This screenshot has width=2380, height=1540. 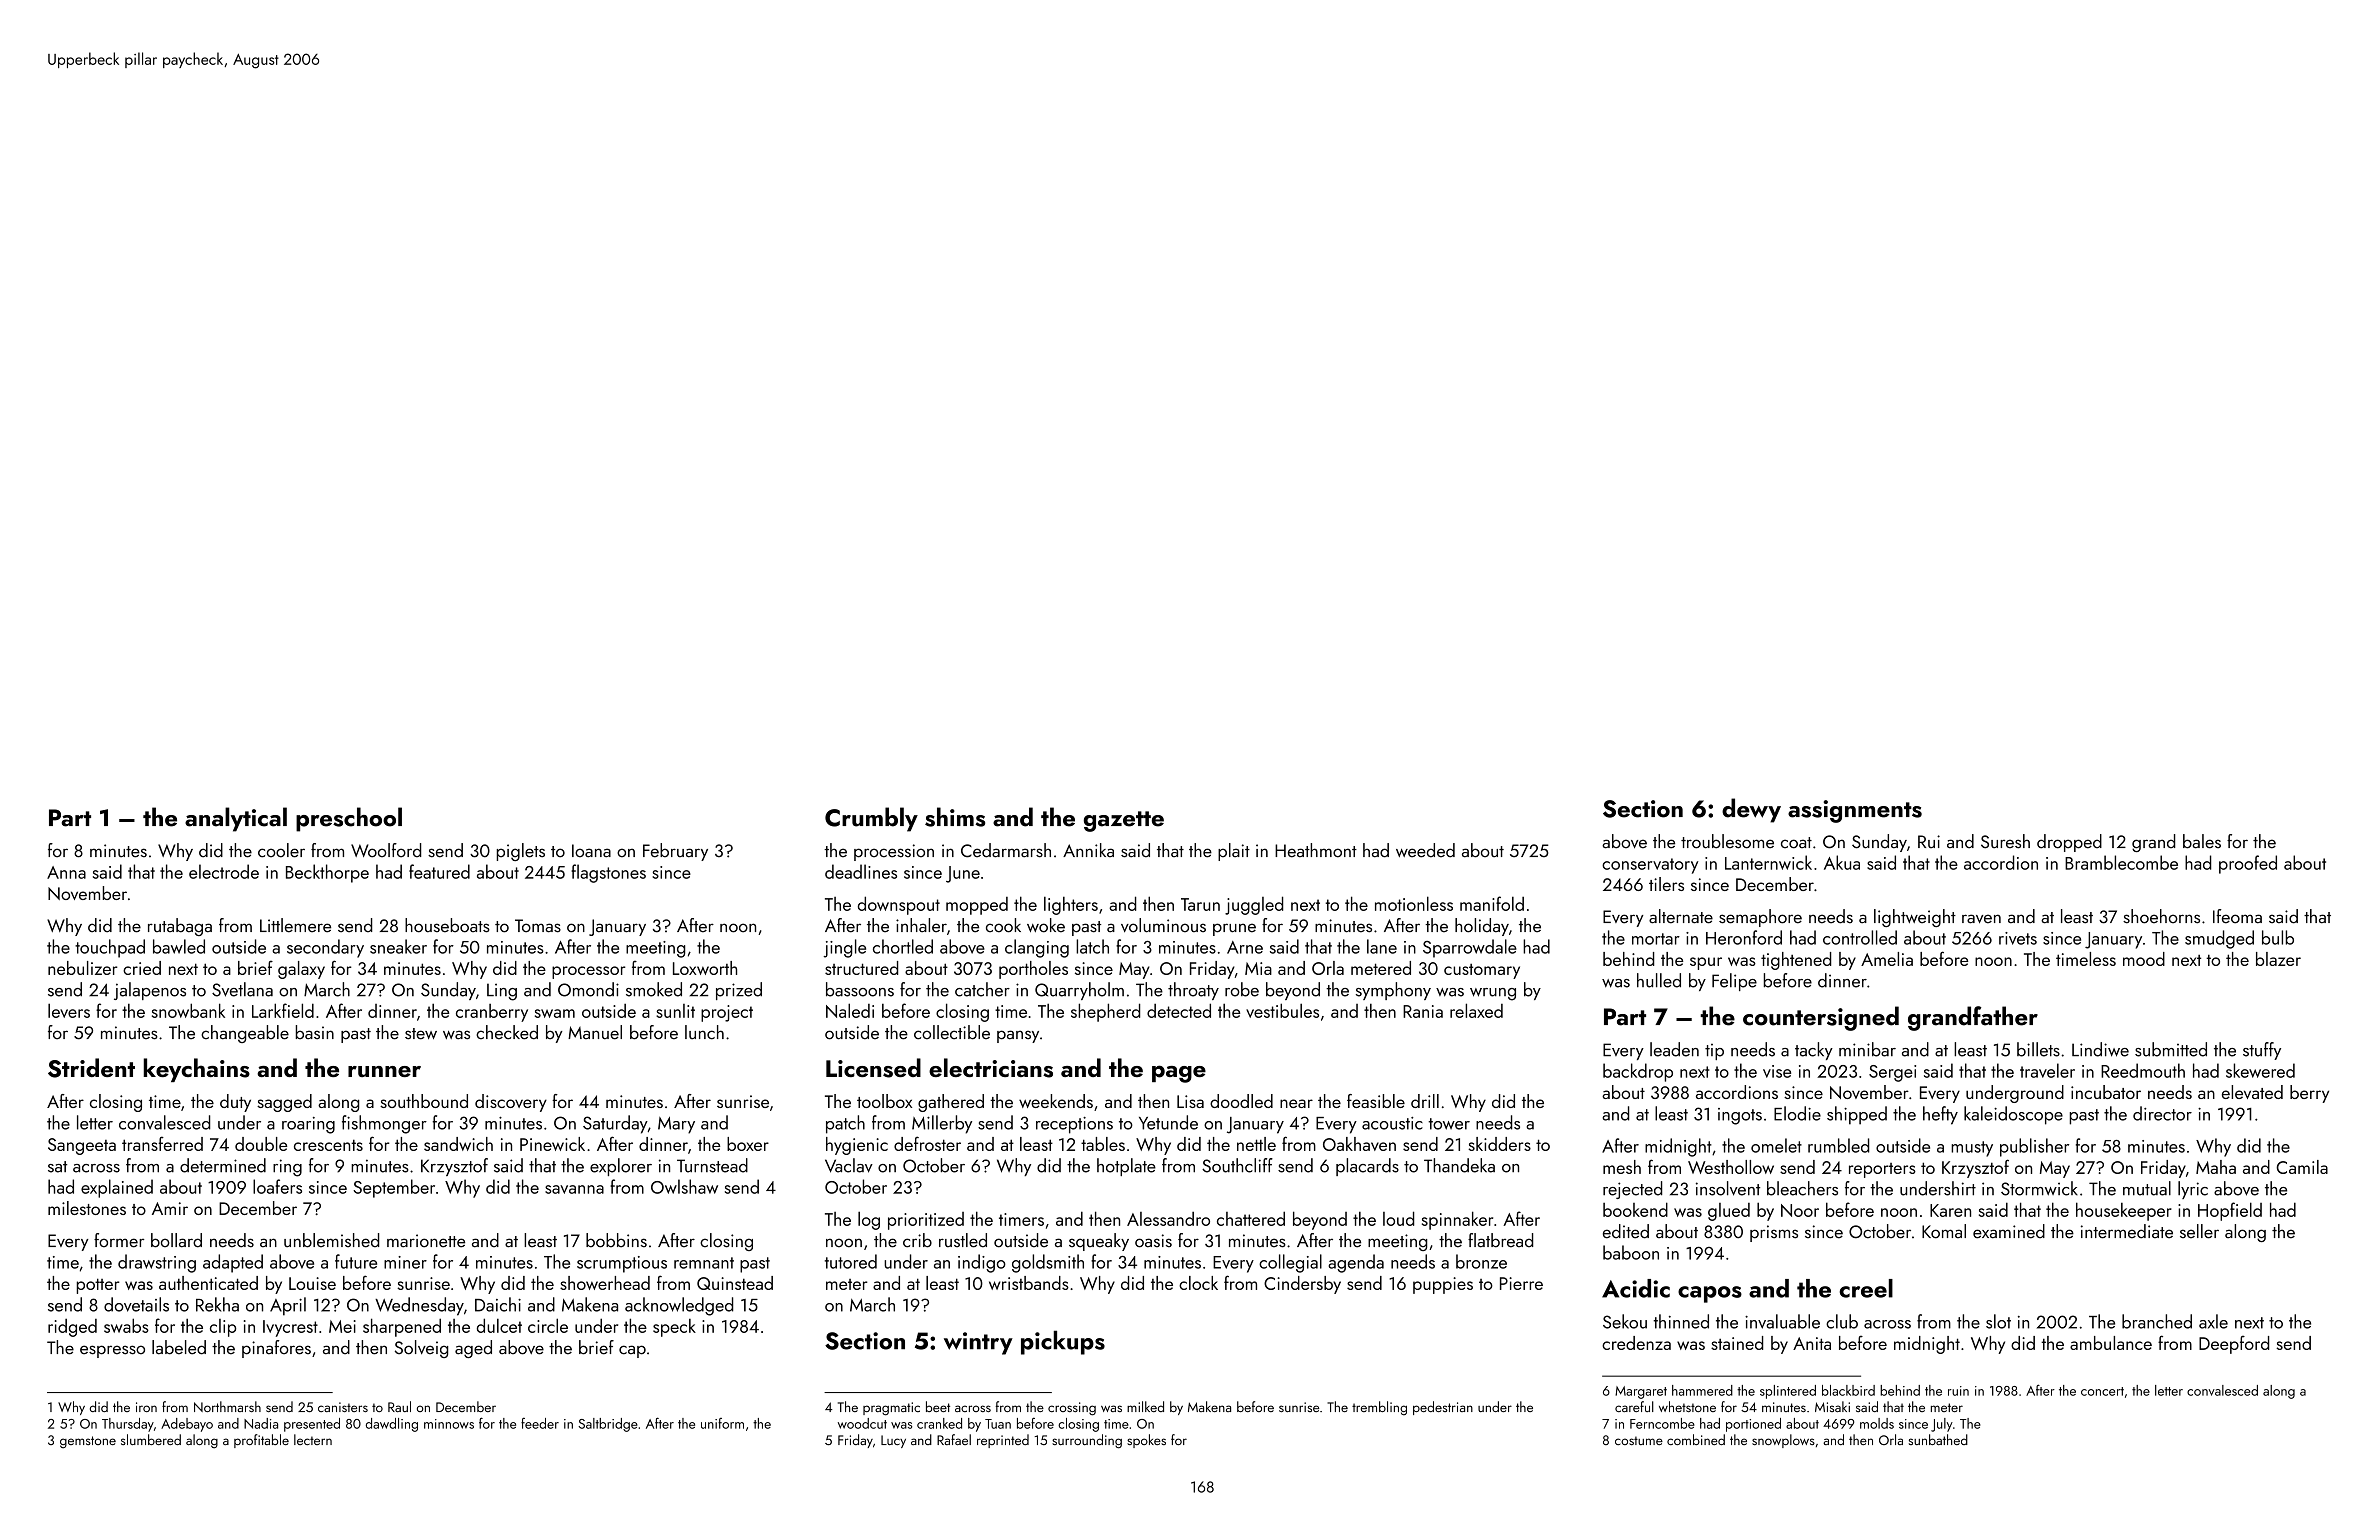 What do you see at coordinates (236, 819) in the screenshot?
I see `analytical` at bounding box center [236, 819].
